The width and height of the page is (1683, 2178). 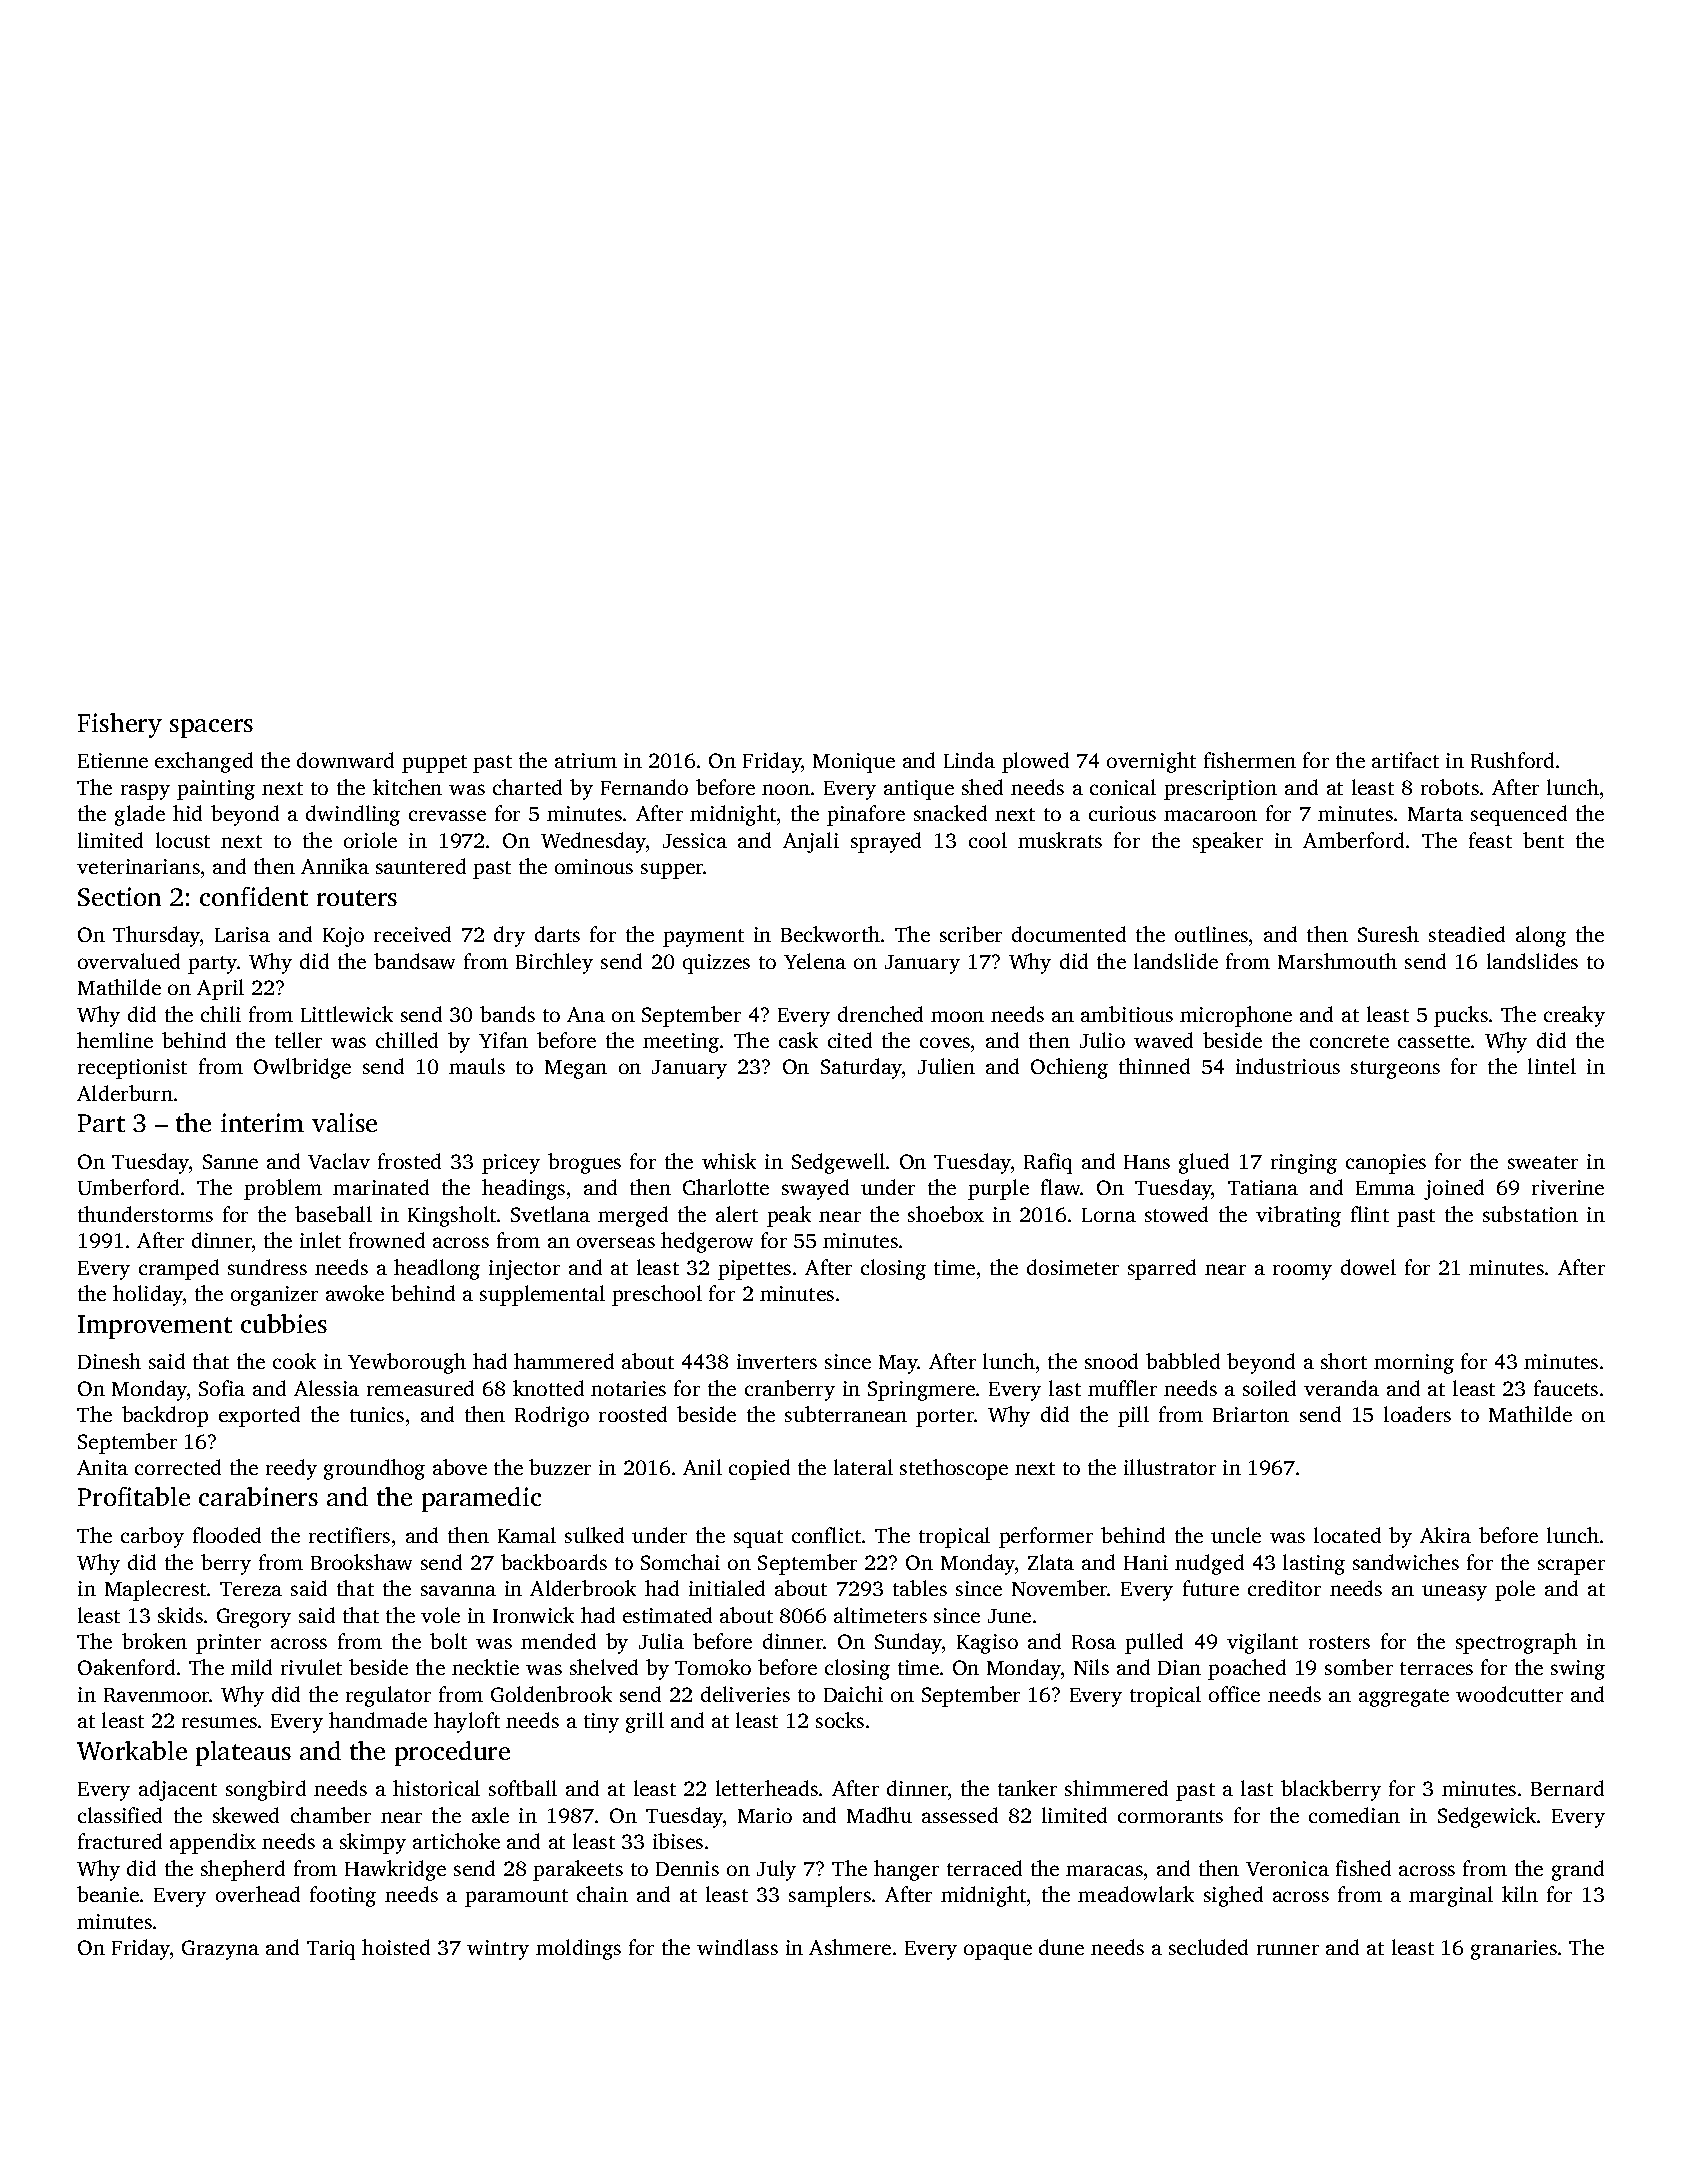 What do you see at coordinates (1578, 1670) in the page?
I see `swing` at bounding box center [1578, 1670].
